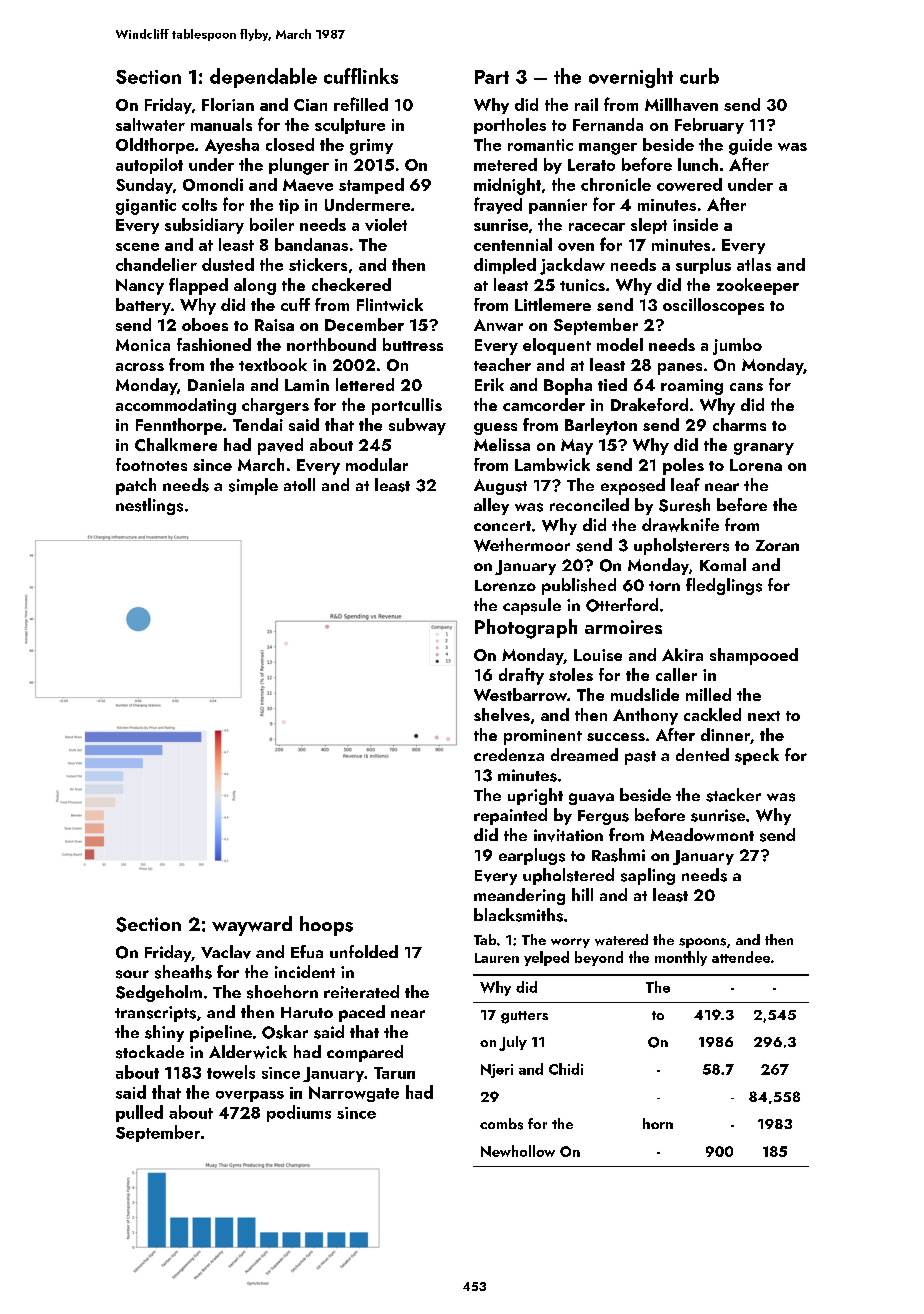  I want to click on patch, so click(136, 486).
